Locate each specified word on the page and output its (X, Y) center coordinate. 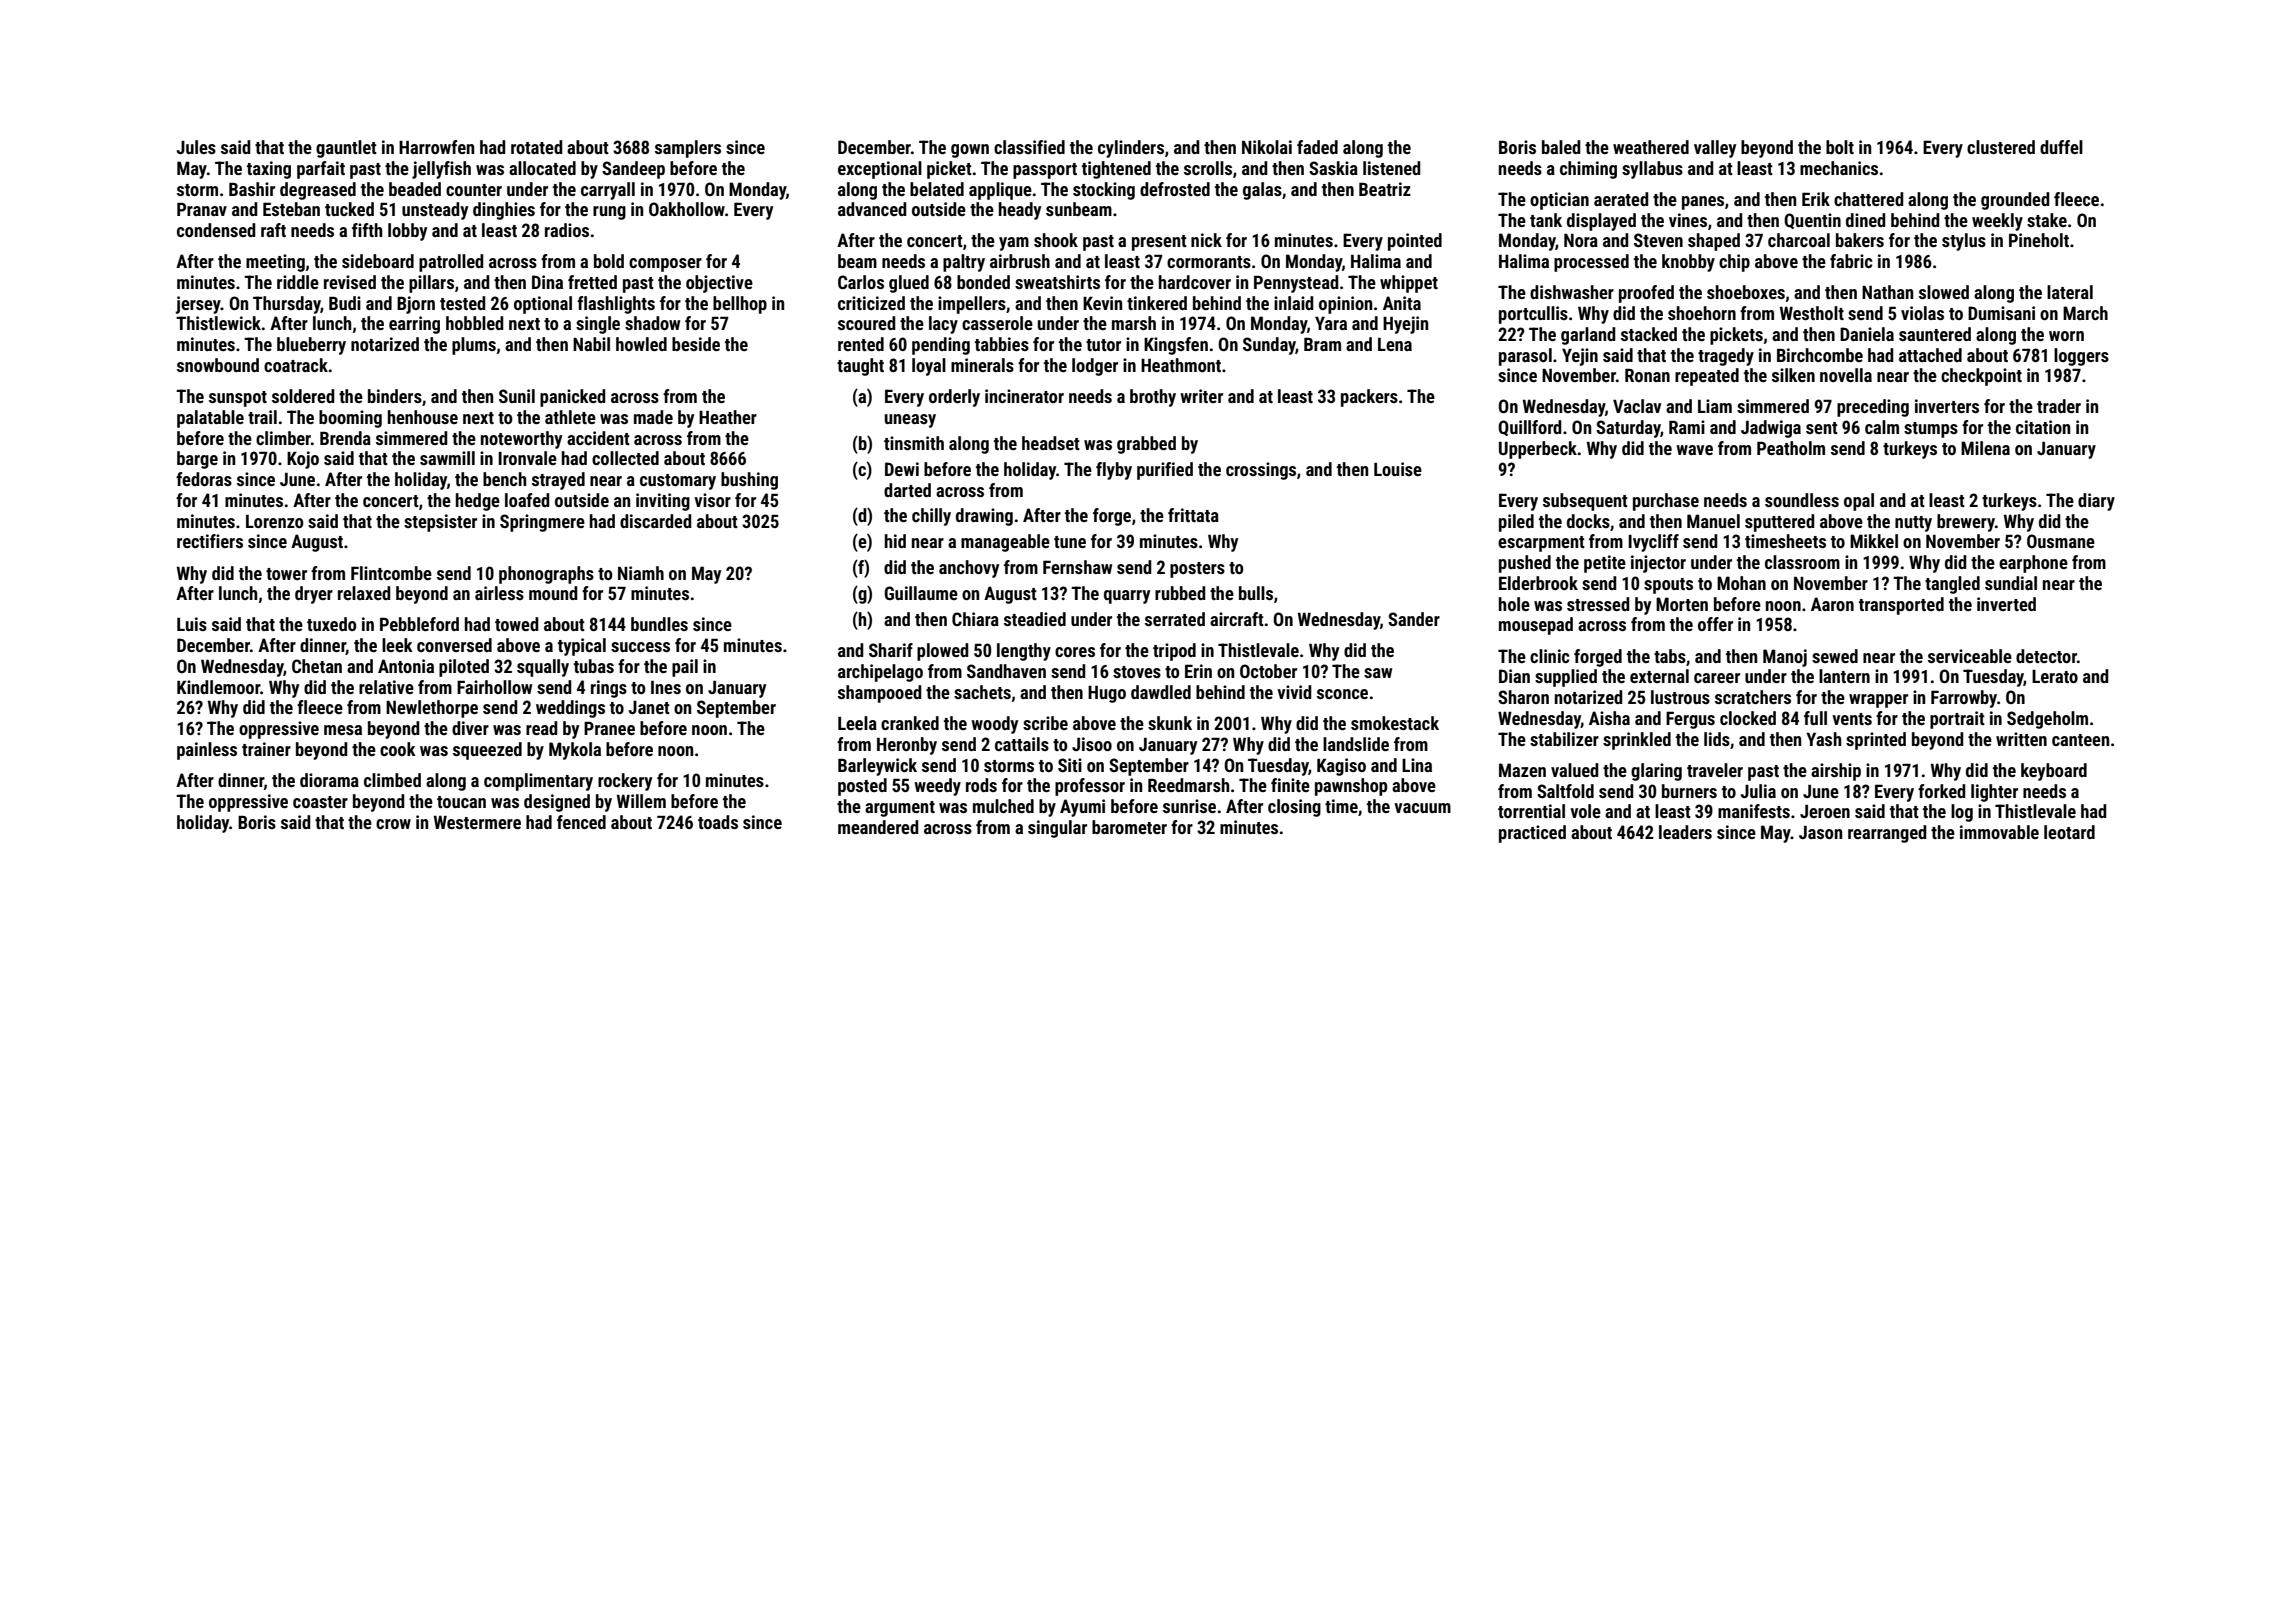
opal (1859, 502)
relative (386, 687)
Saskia (1333, 168)
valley (1715, 149)
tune (1070, 542)
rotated (537, 147)
